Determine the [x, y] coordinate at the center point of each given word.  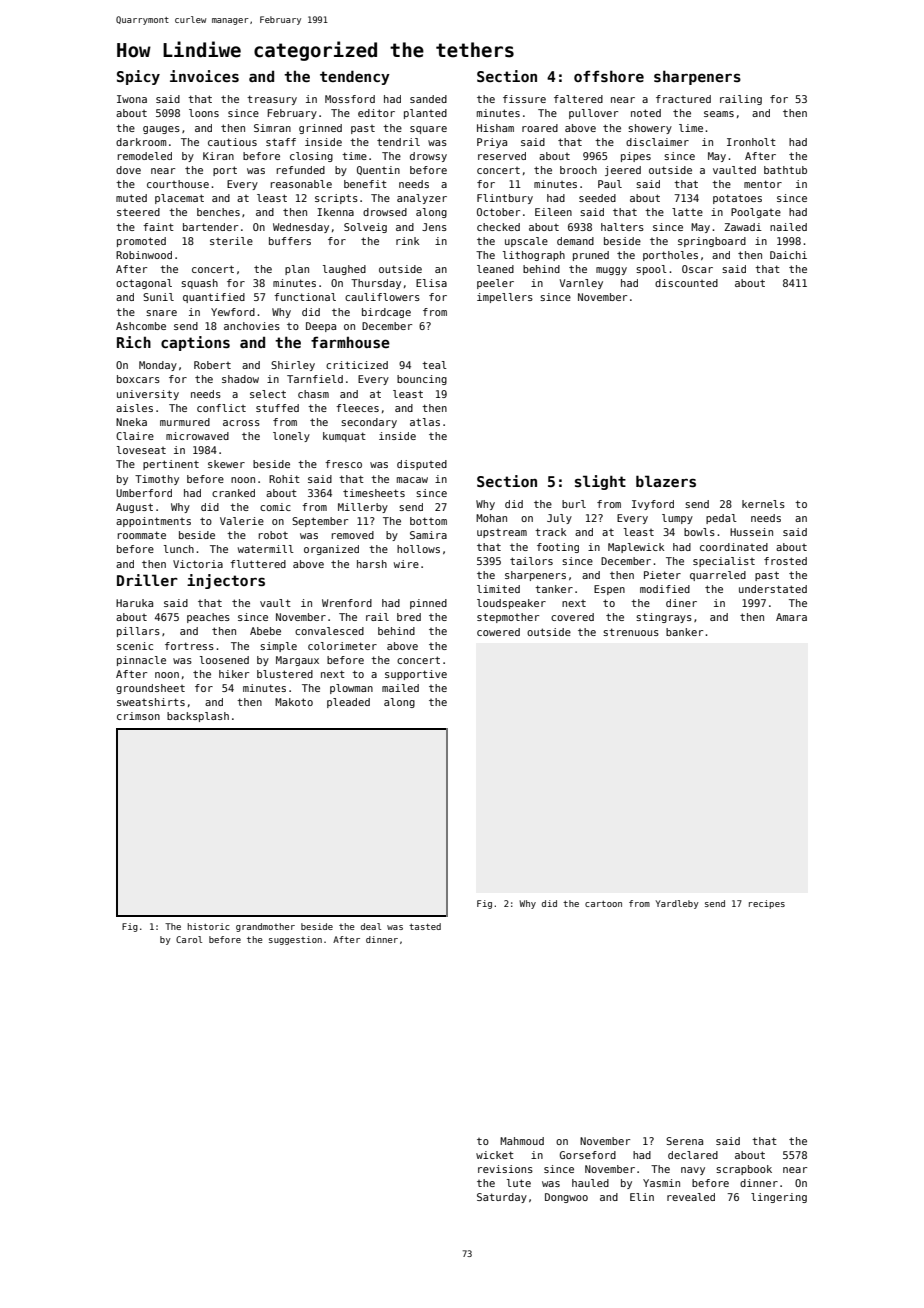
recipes [767, 904]
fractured [683, 99]
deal [371, 926]
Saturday [502, 1198]
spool [651, 270]
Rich [134, 342]
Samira [428, 535]
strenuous [631, 632]
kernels [763, 504]
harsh [372, 564]
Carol [189, 939]
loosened [224, 660]
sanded [428, 99]
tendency [355, 77]
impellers [505, 298]
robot [273, 535]
